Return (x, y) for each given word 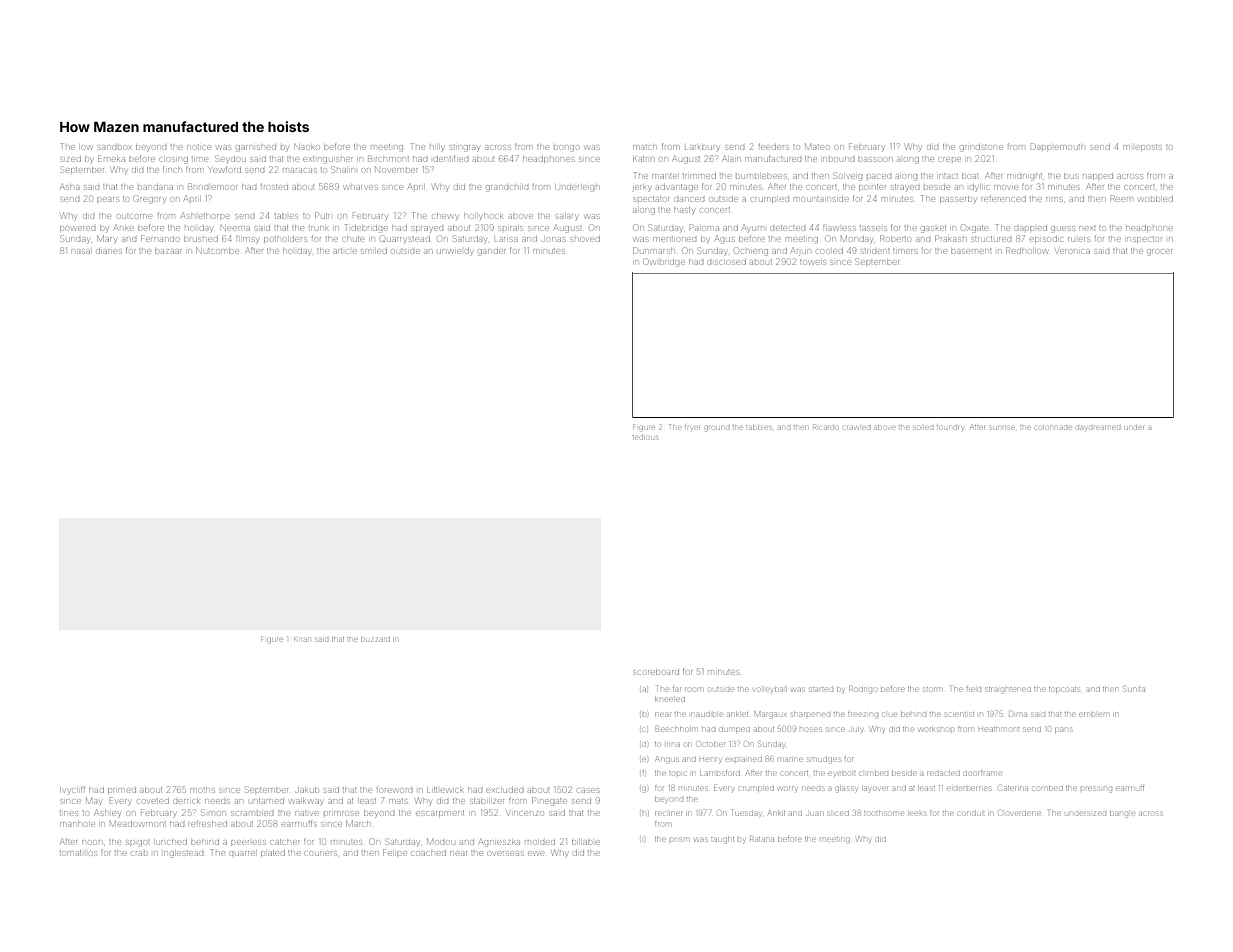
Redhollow (1027, 250)
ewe (536, 853)
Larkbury (702, 148)
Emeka (111, 158)
